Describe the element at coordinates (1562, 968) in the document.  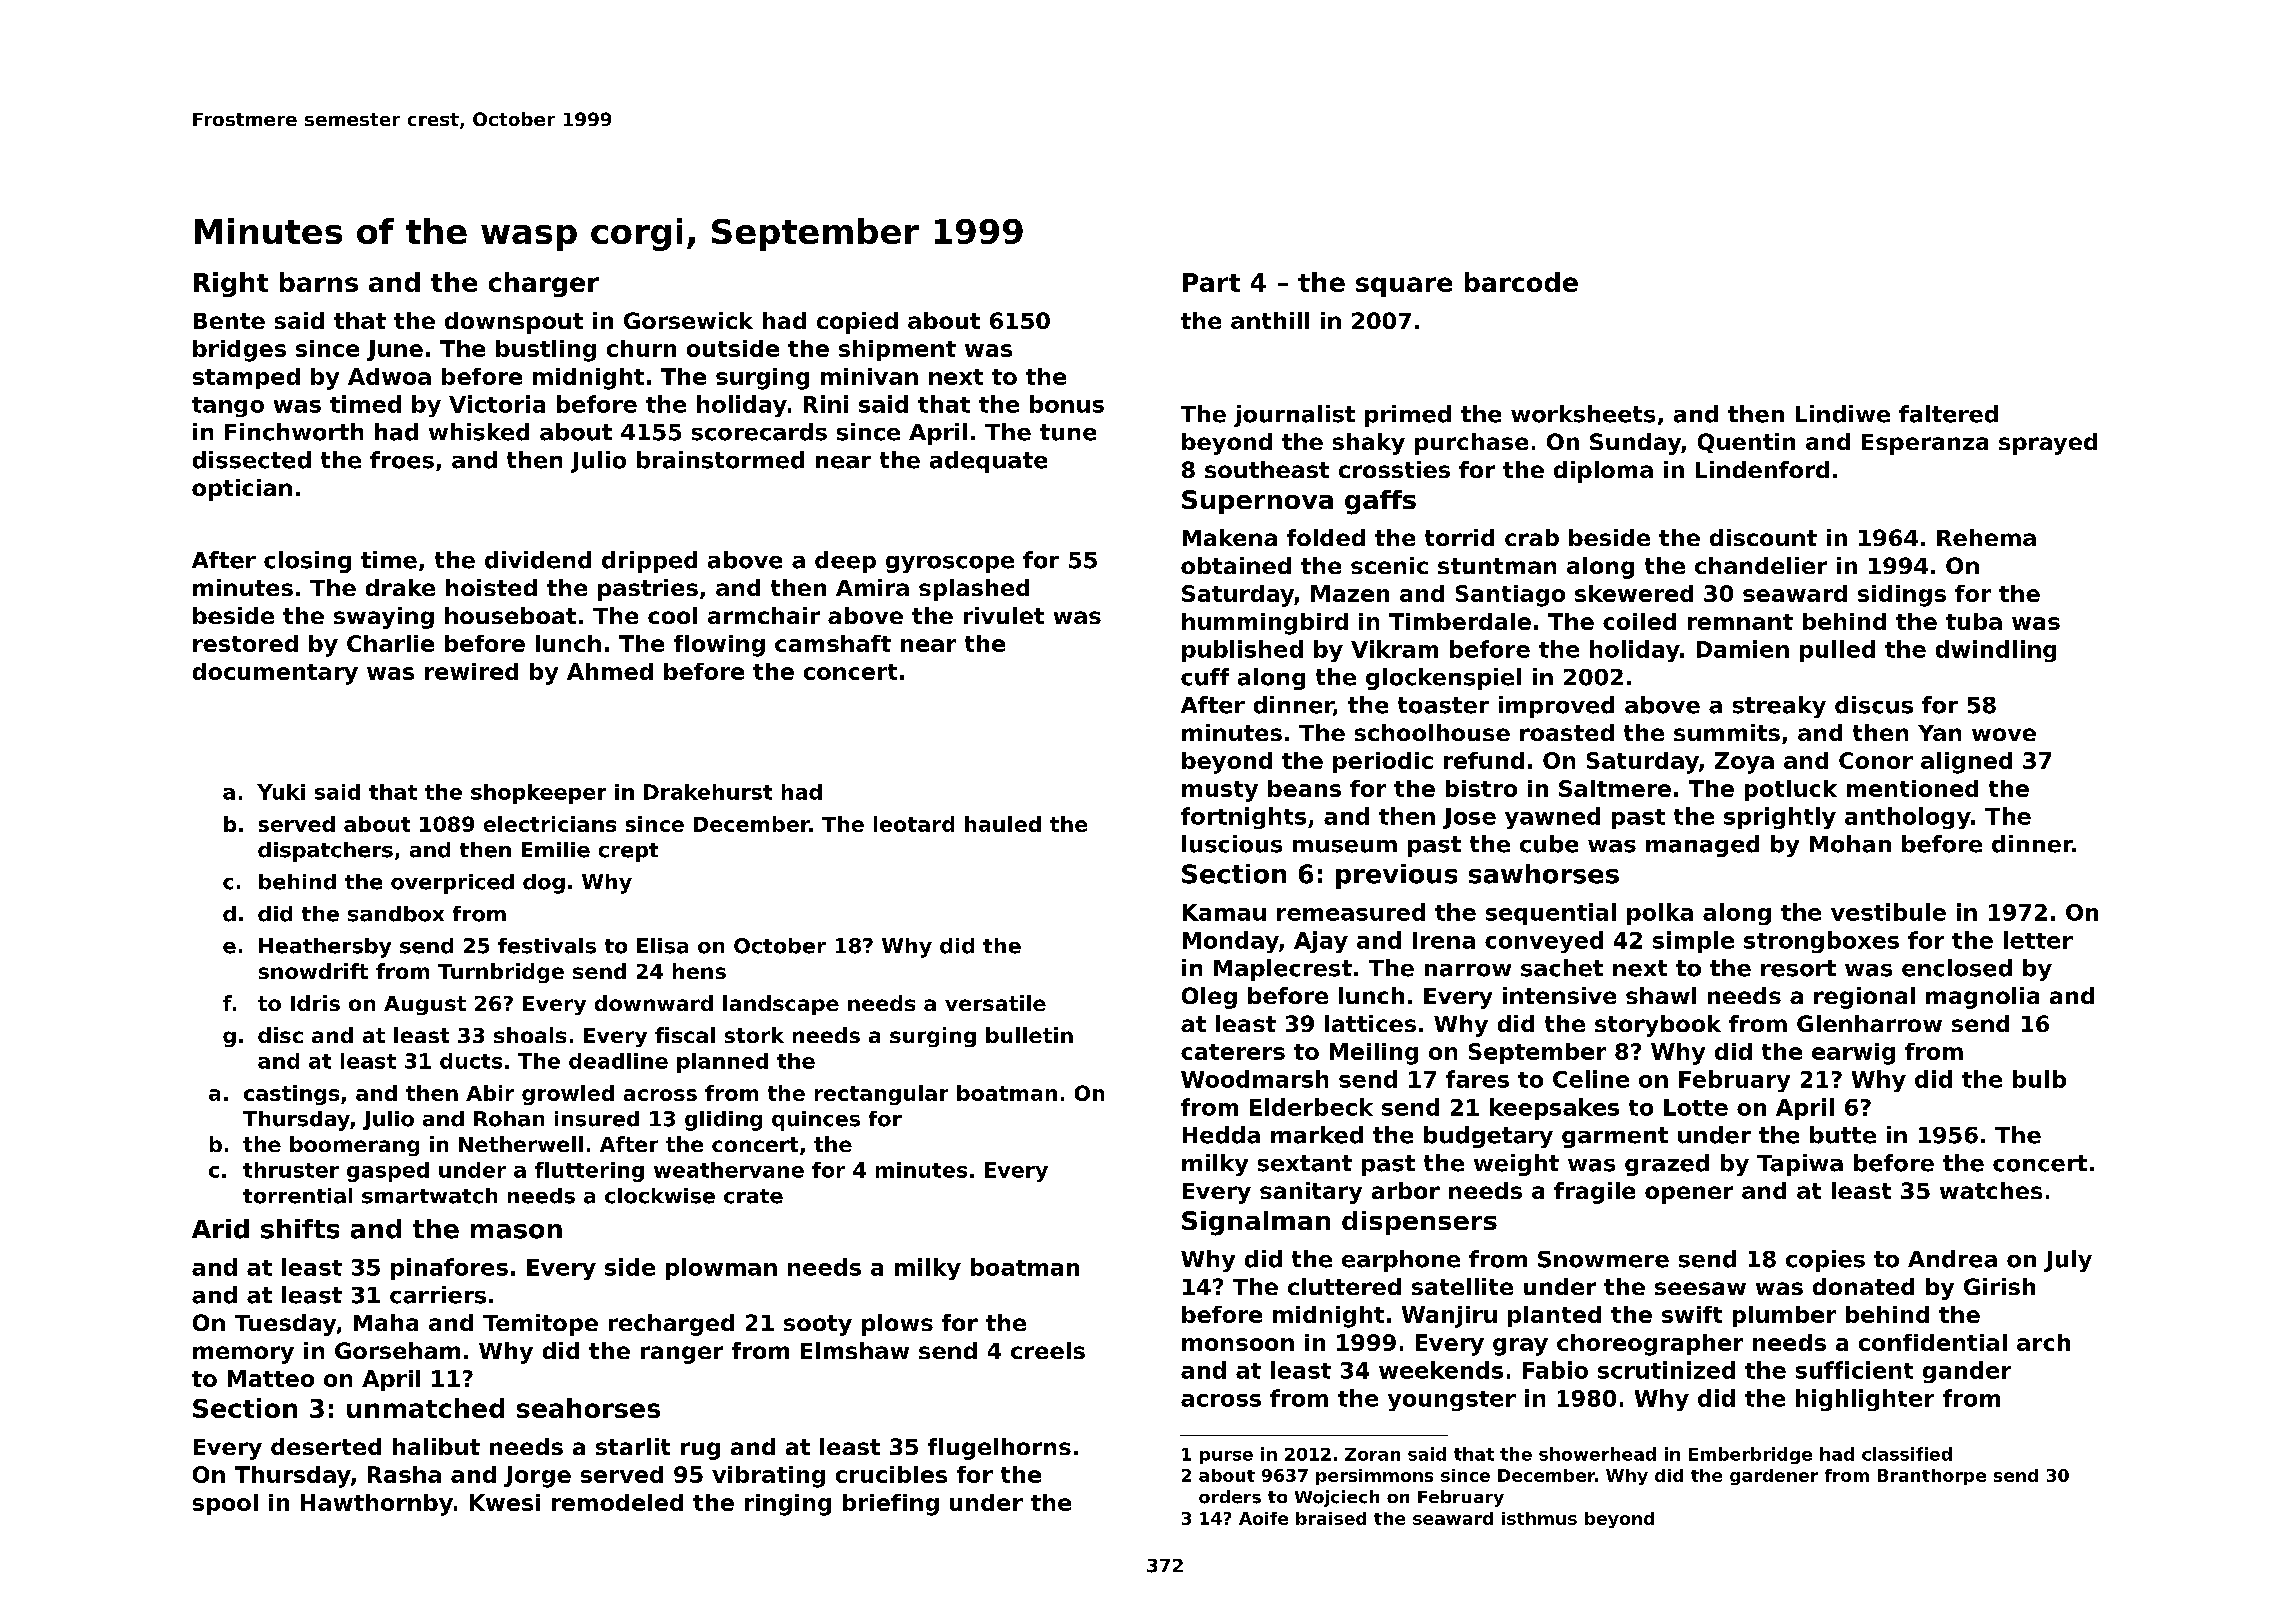
I see `sachet` at that location.
